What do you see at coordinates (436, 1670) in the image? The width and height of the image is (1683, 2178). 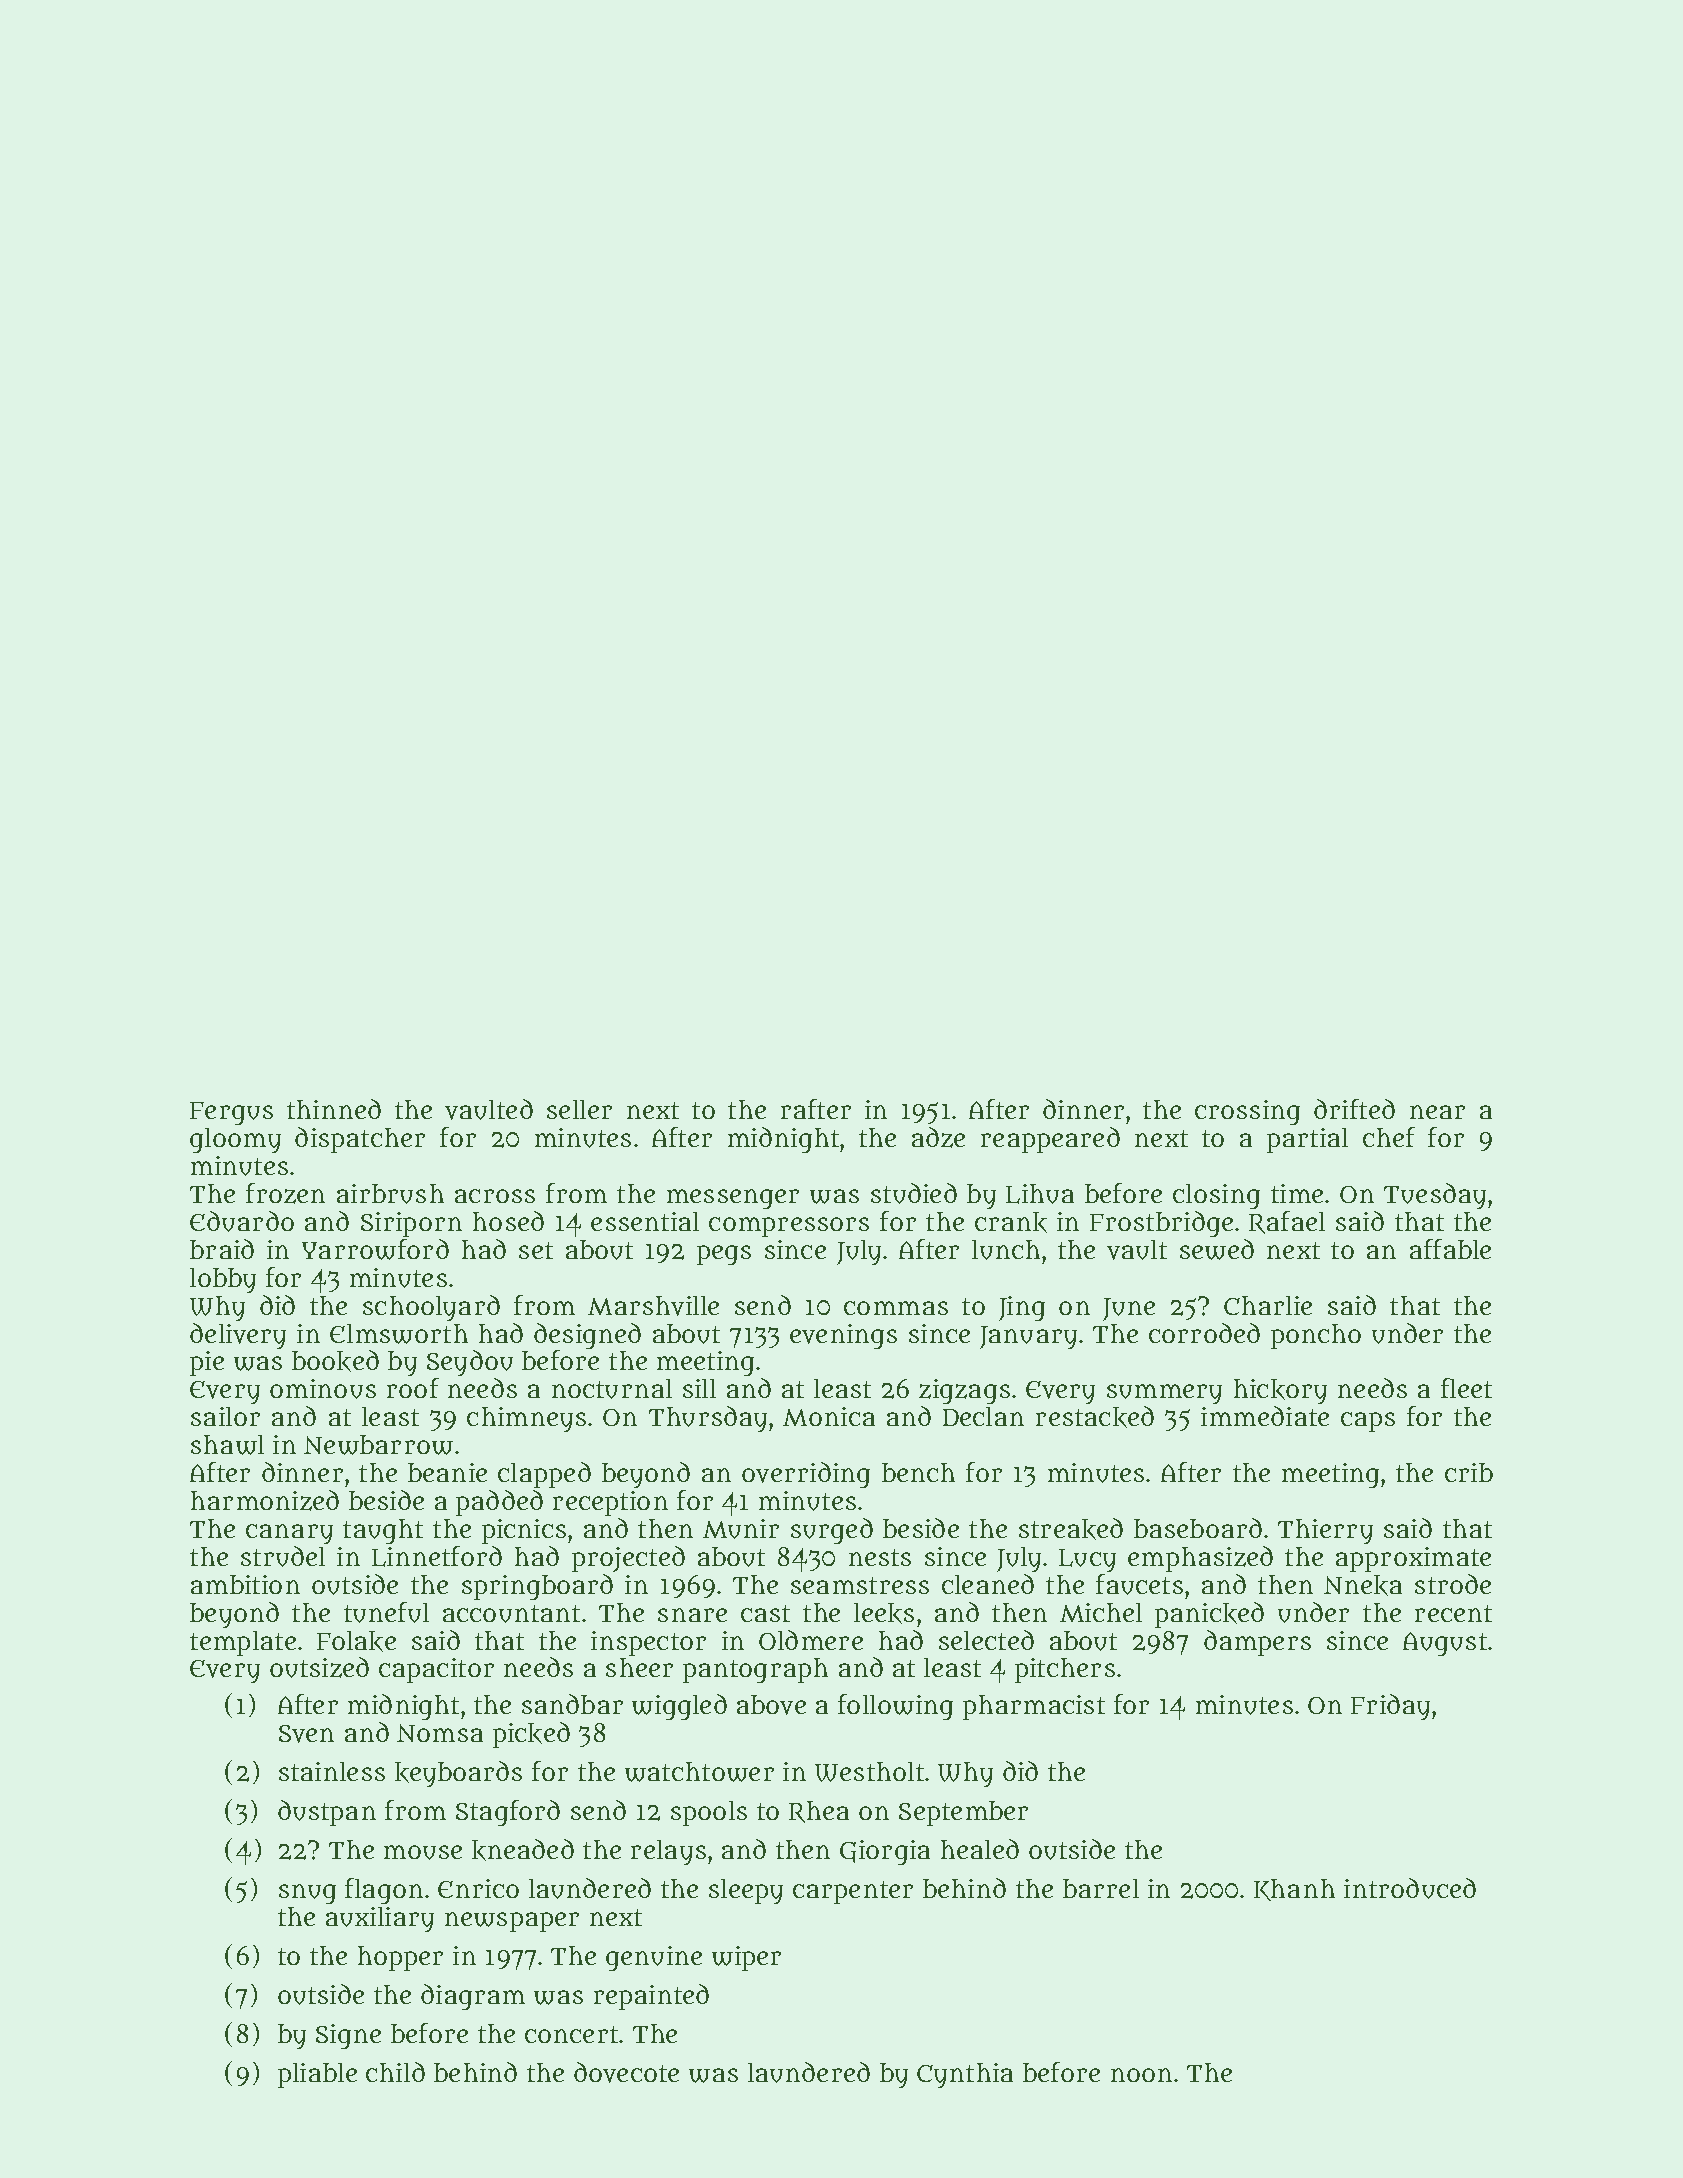 I see `capacitor` at bounding box center [436, 1670].
